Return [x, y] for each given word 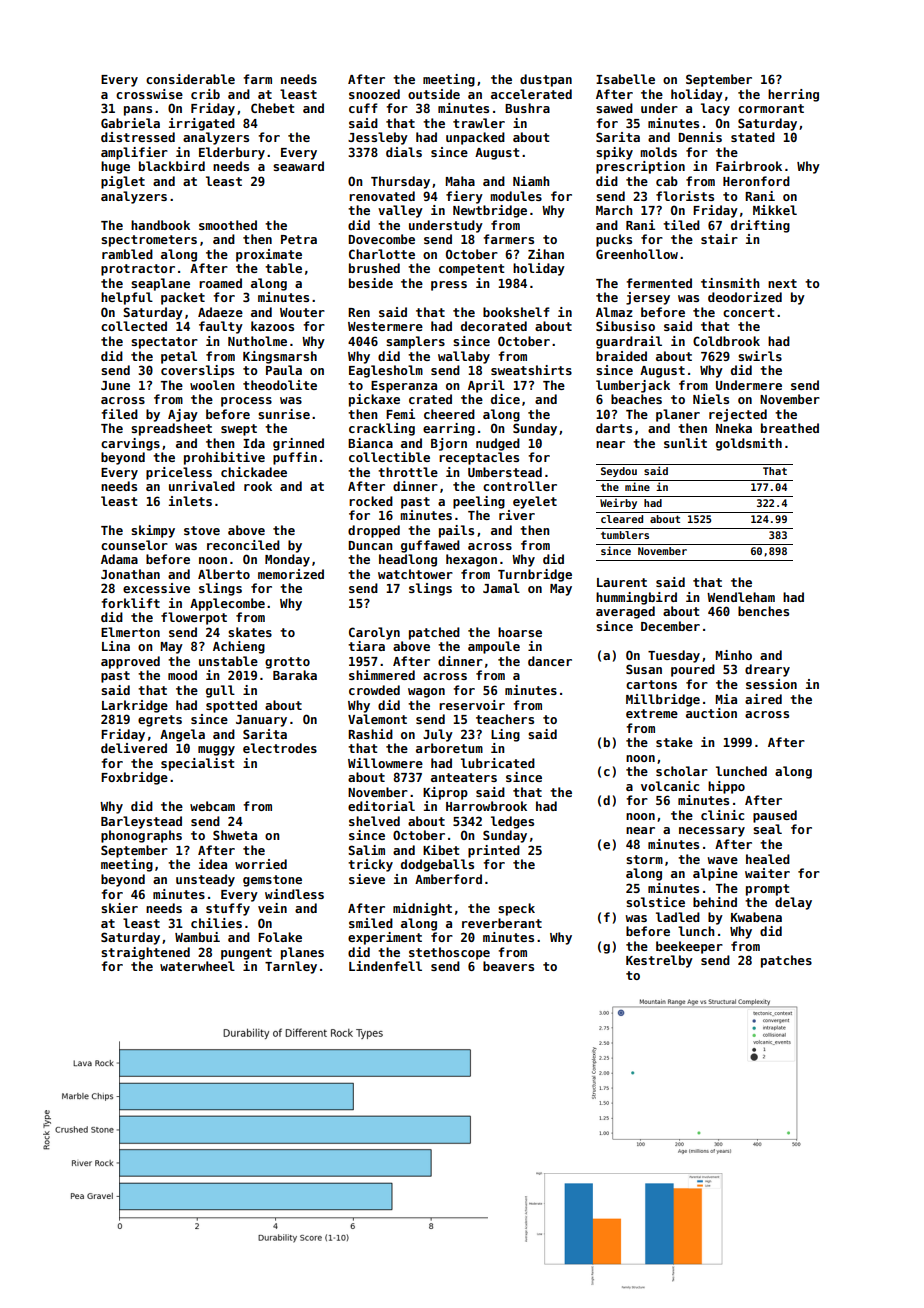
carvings [130, 444]
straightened [145, 953]
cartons [651, 684]
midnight [422, 909]
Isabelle [625, 79]
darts [614, 428]
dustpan [546, 80]
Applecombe [227, 604]
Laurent [622, 582]
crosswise [149, 94]
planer [678, 415]
